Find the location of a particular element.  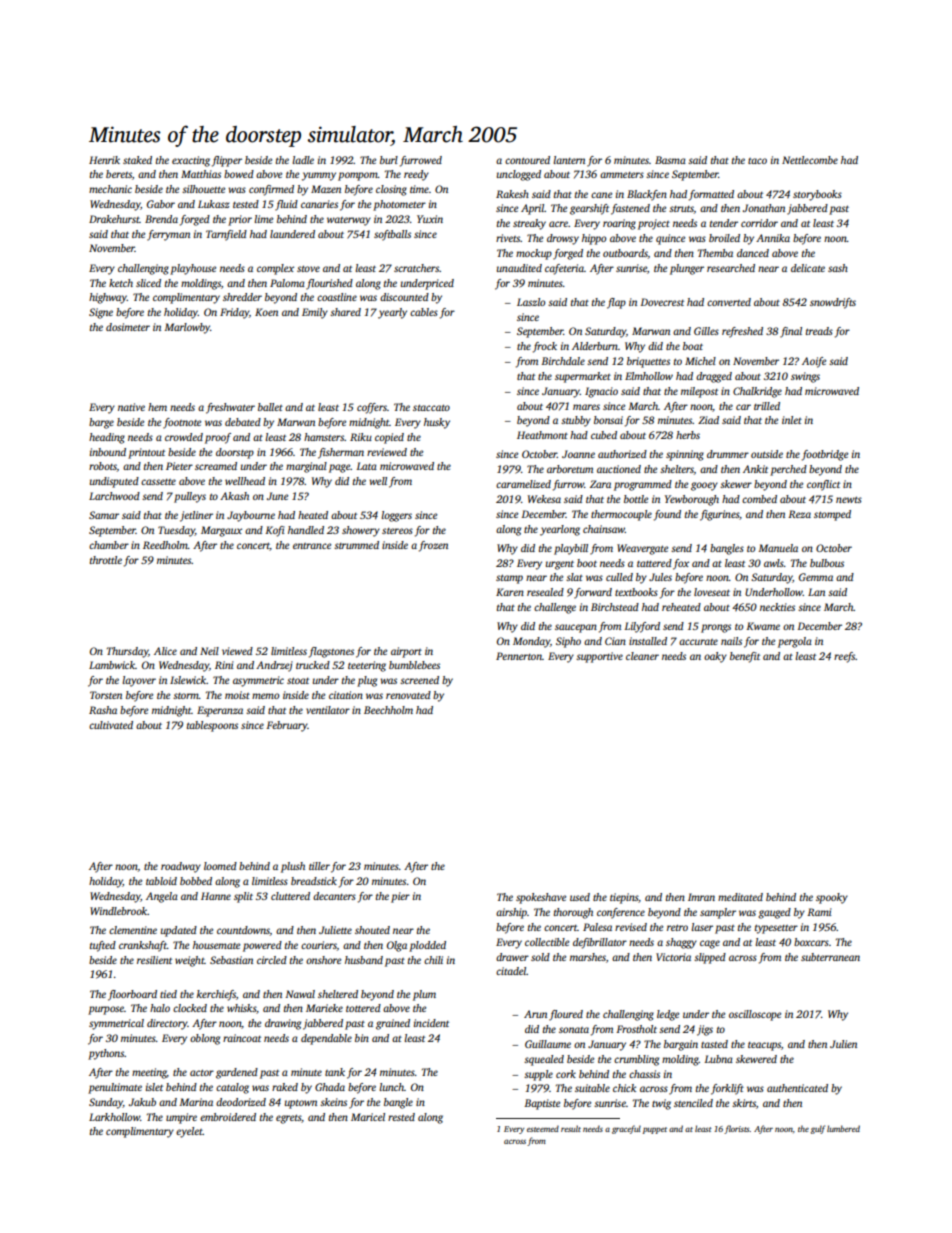

Margaux is located at coordinates (221, 531).
